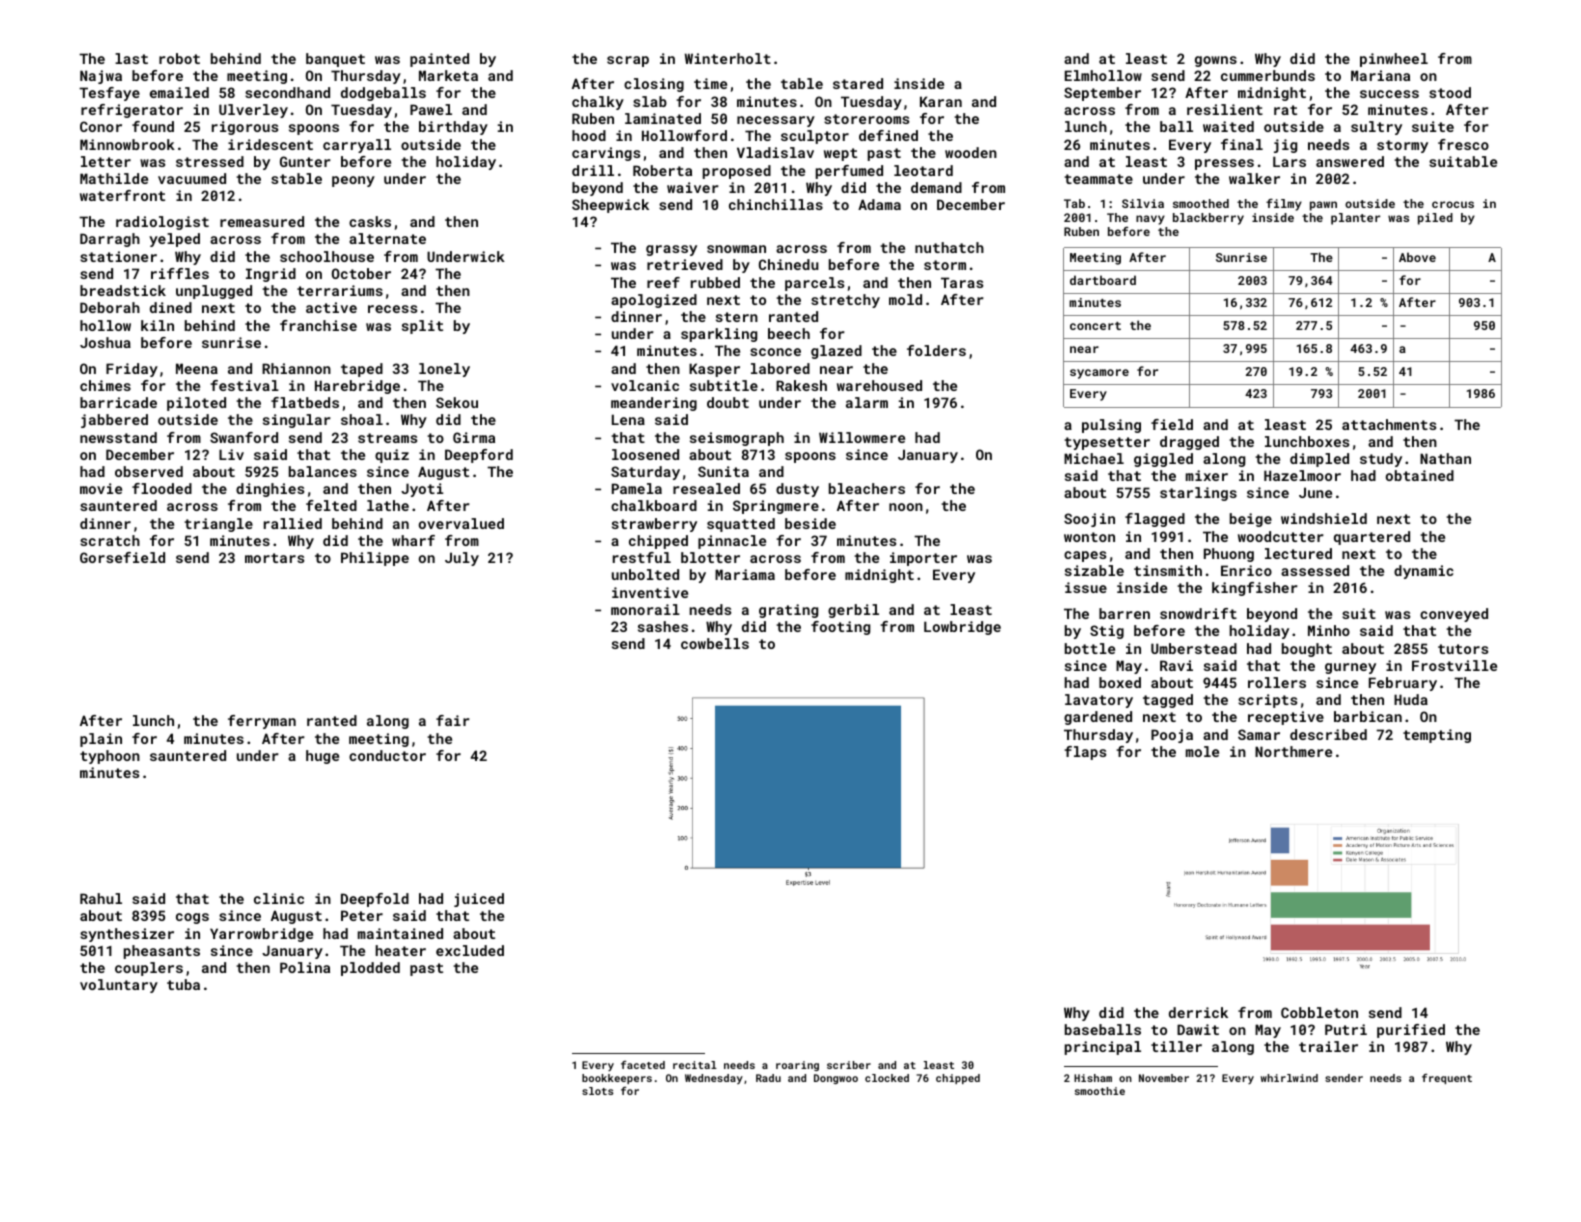  I want to click on sashes, so click(663, 626).
